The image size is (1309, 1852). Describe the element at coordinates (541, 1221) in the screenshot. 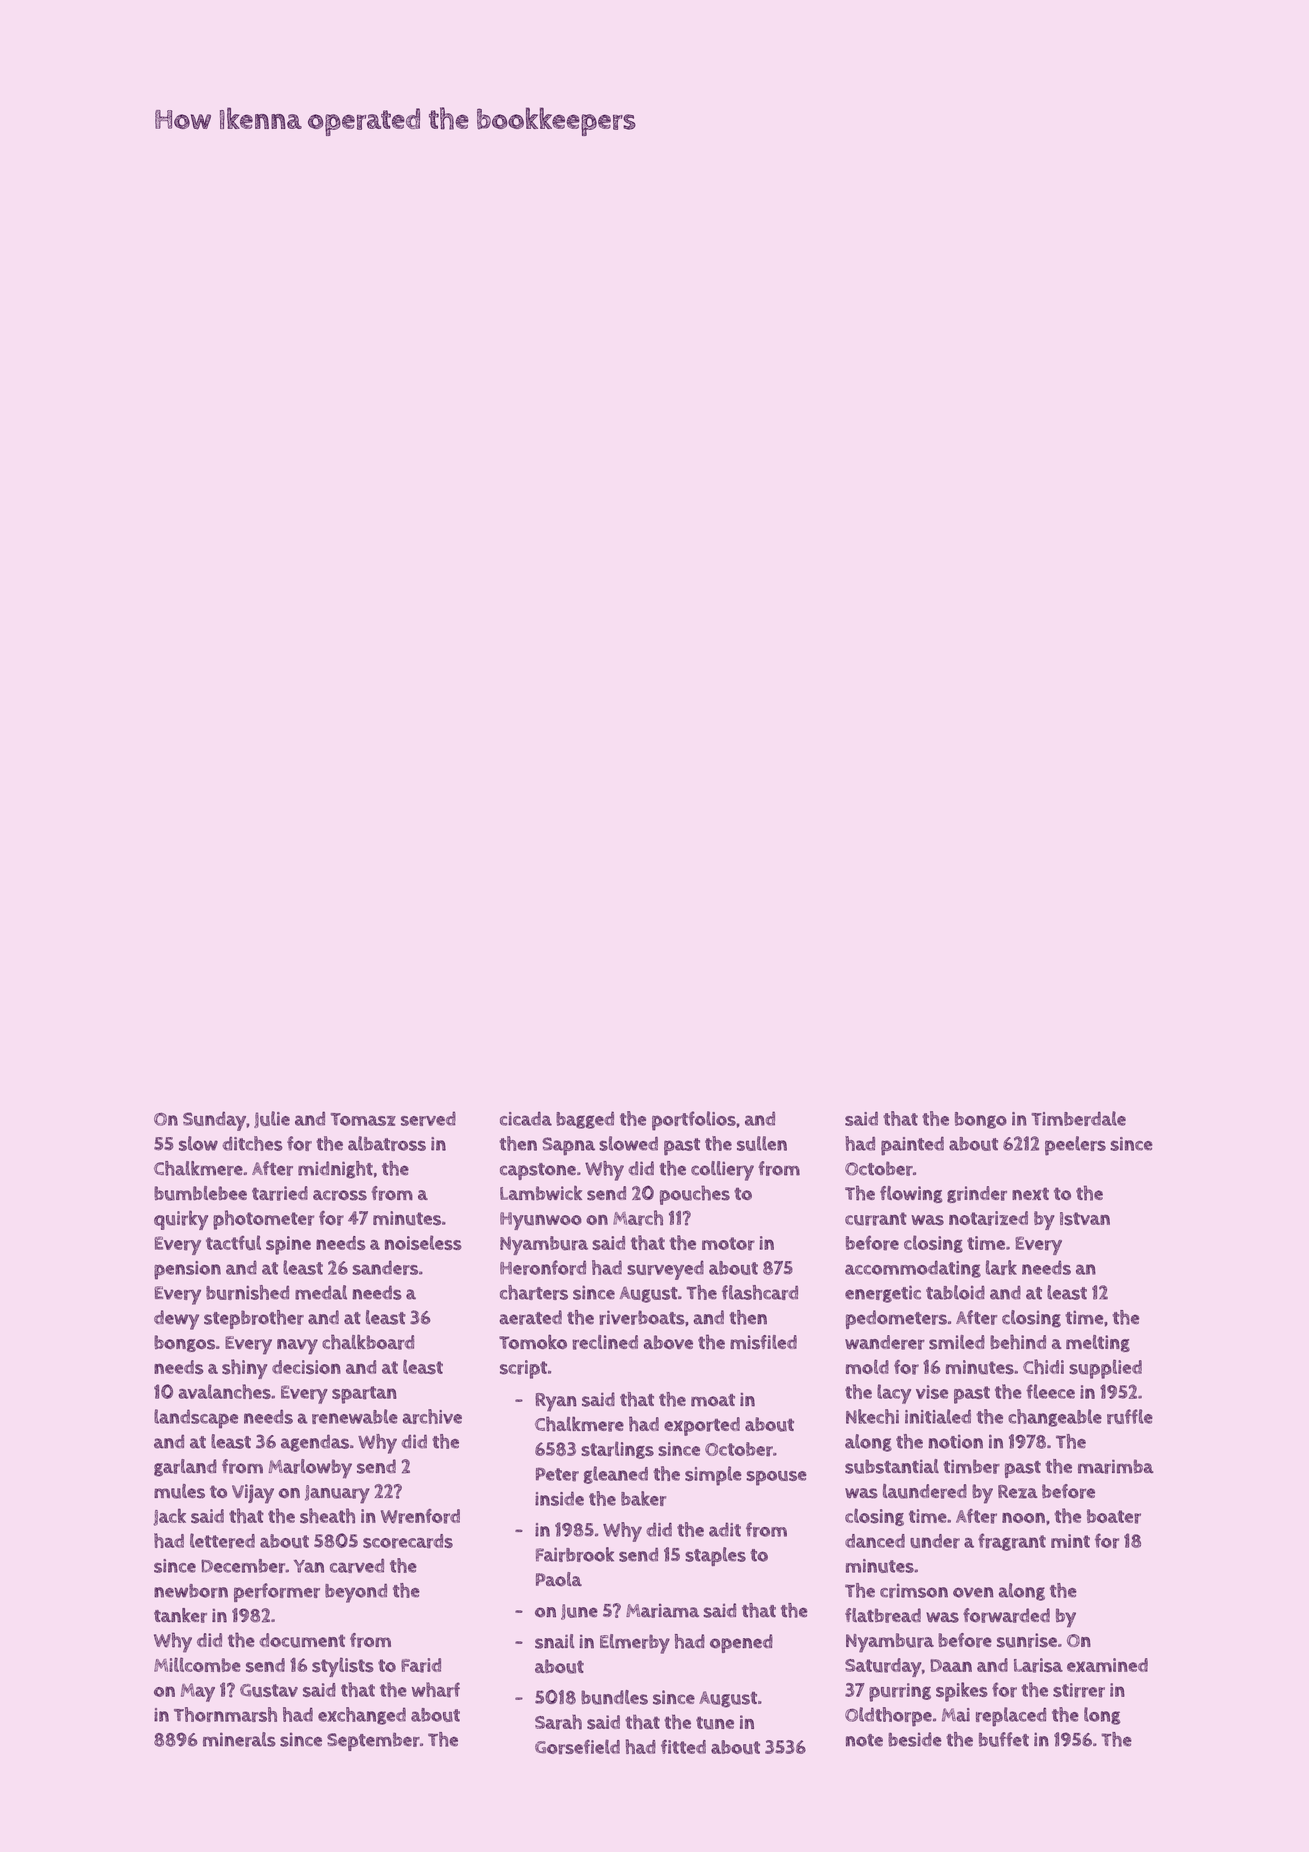

I see `Hyunwoo` at that location.
